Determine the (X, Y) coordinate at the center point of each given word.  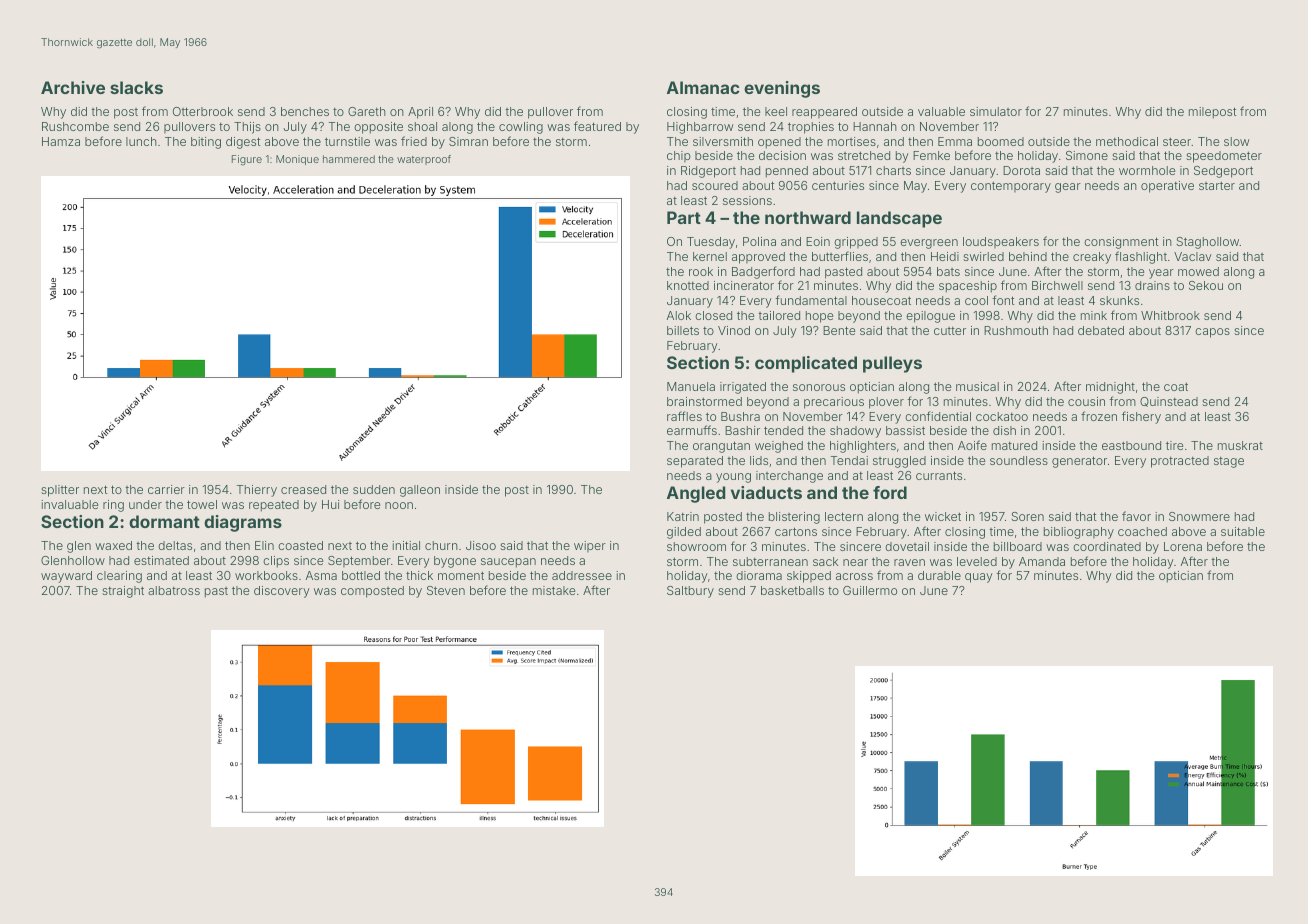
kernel (710, 256)
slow (1236, 141)
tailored (779, 315)
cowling (521, 128)
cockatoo (1002, 416)
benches (305, 111)
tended (783, 430)
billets (683, 330)
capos (1212, 333)
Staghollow (1207, 243)
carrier (166, 489)
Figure (247, 160)
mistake (554, 590)
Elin (264, 545)
